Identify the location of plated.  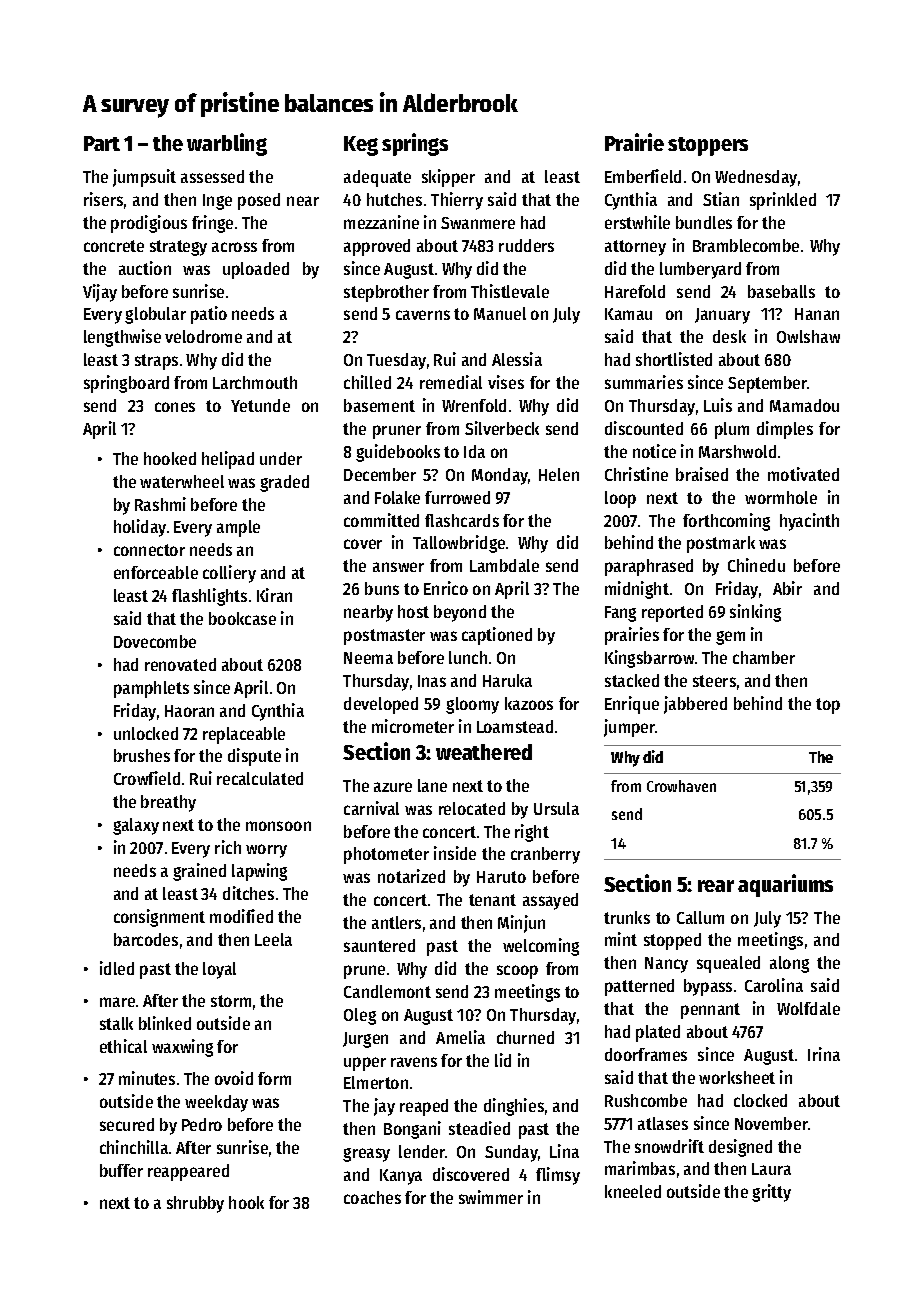
(658, 1033).
